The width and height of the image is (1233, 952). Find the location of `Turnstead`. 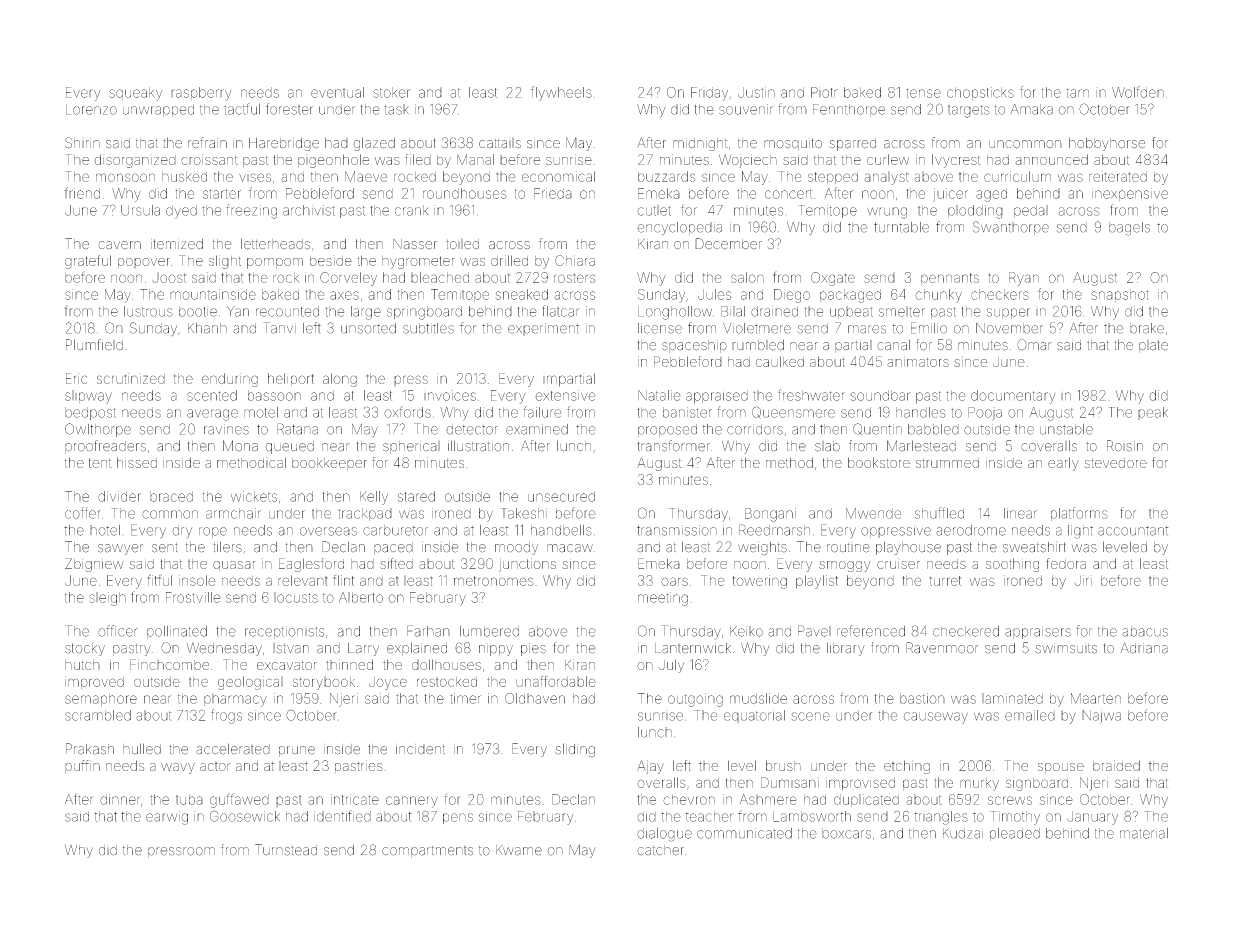

Turnstead is located at coordinates (286, 850).
